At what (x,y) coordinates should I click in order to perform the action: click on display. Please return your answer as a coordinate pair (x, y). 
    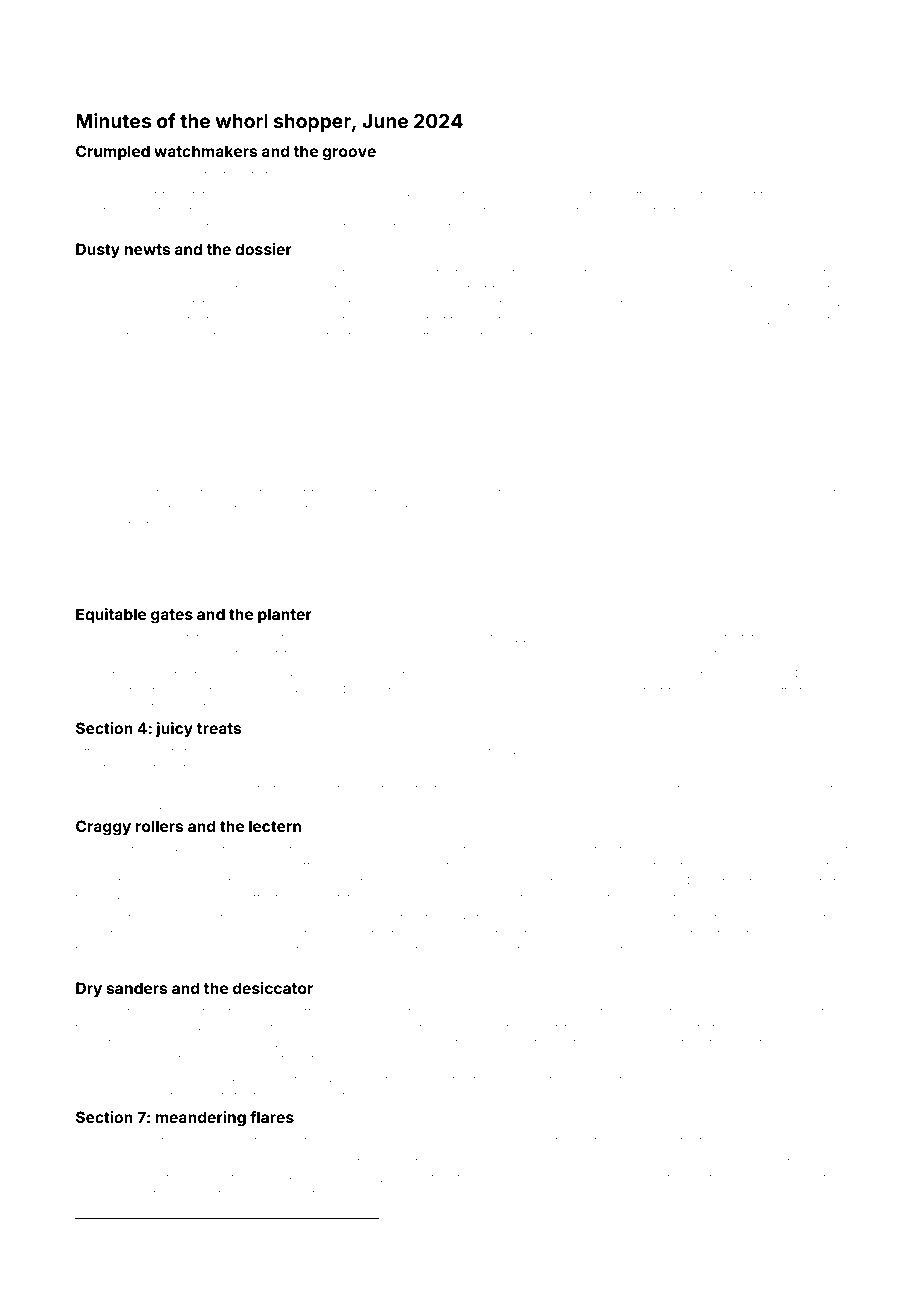
    Looking at the image, I should click on (462, 655).
